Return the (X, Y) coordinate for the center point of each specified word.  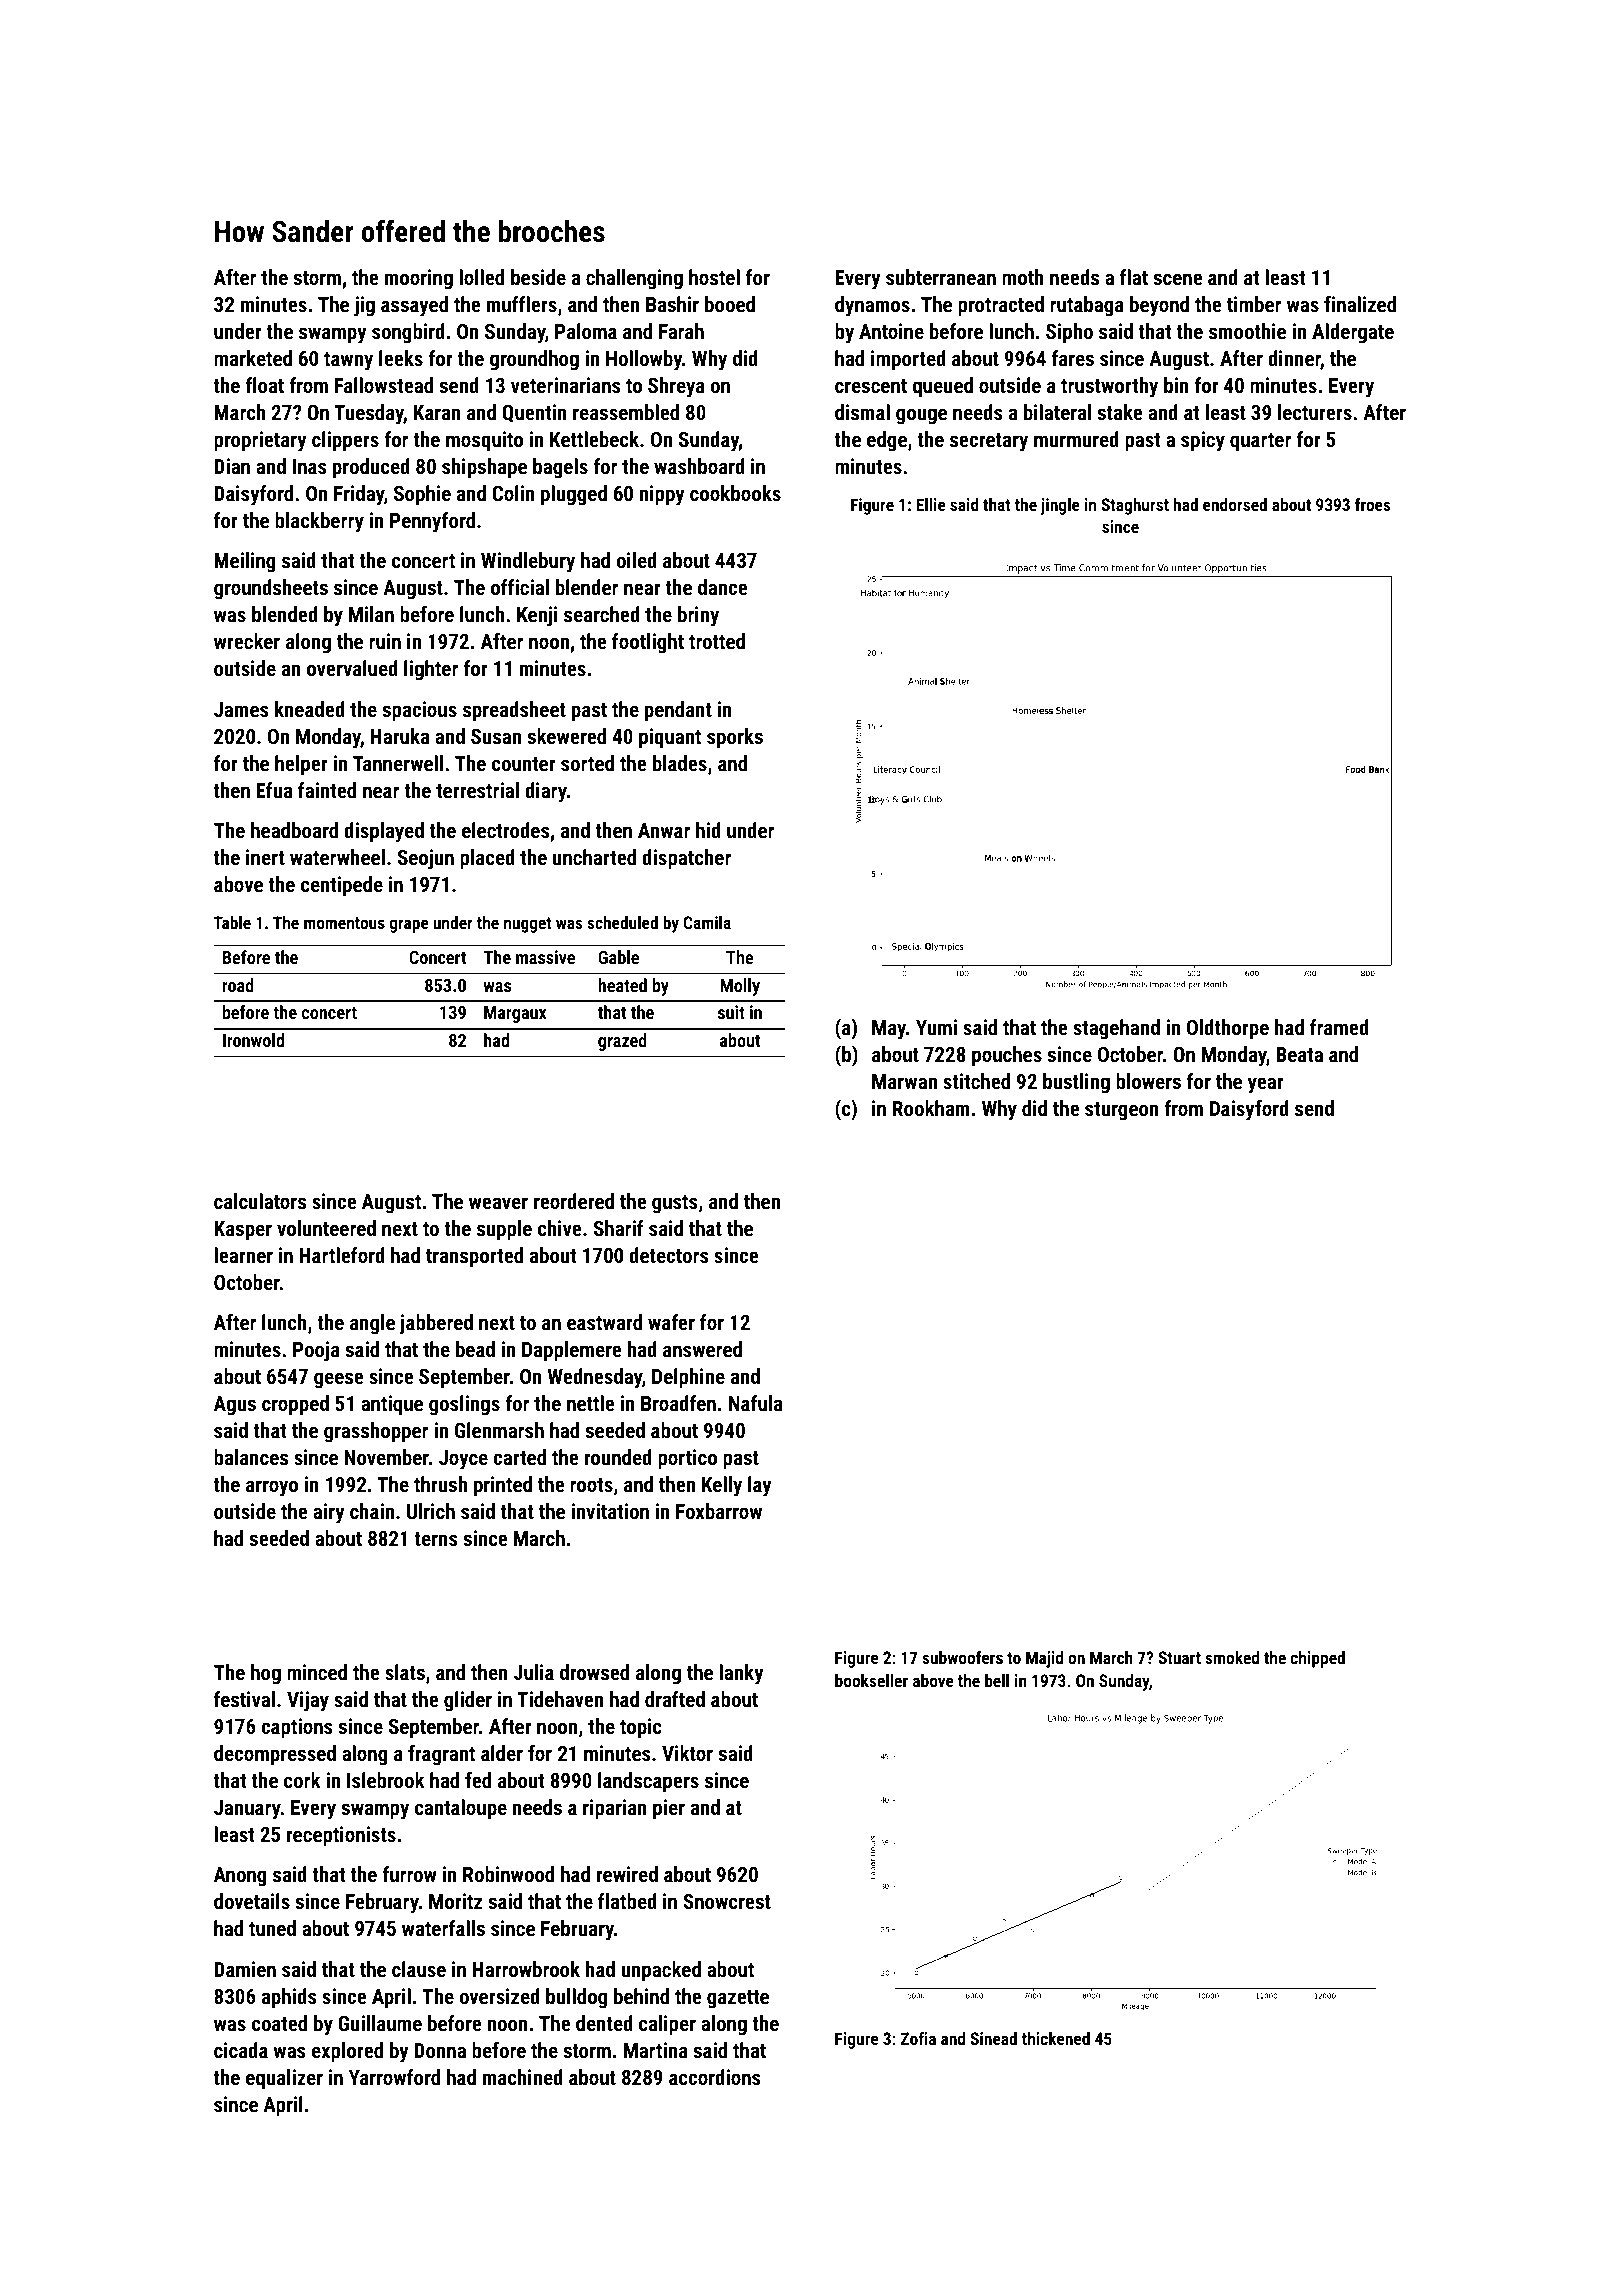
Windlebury (528, 562)
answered (702, 1349)
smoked (1232, 1657)
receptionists (341, 1836)
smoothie (1247, 331)
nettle (591, 1403)
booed (730, 304)
